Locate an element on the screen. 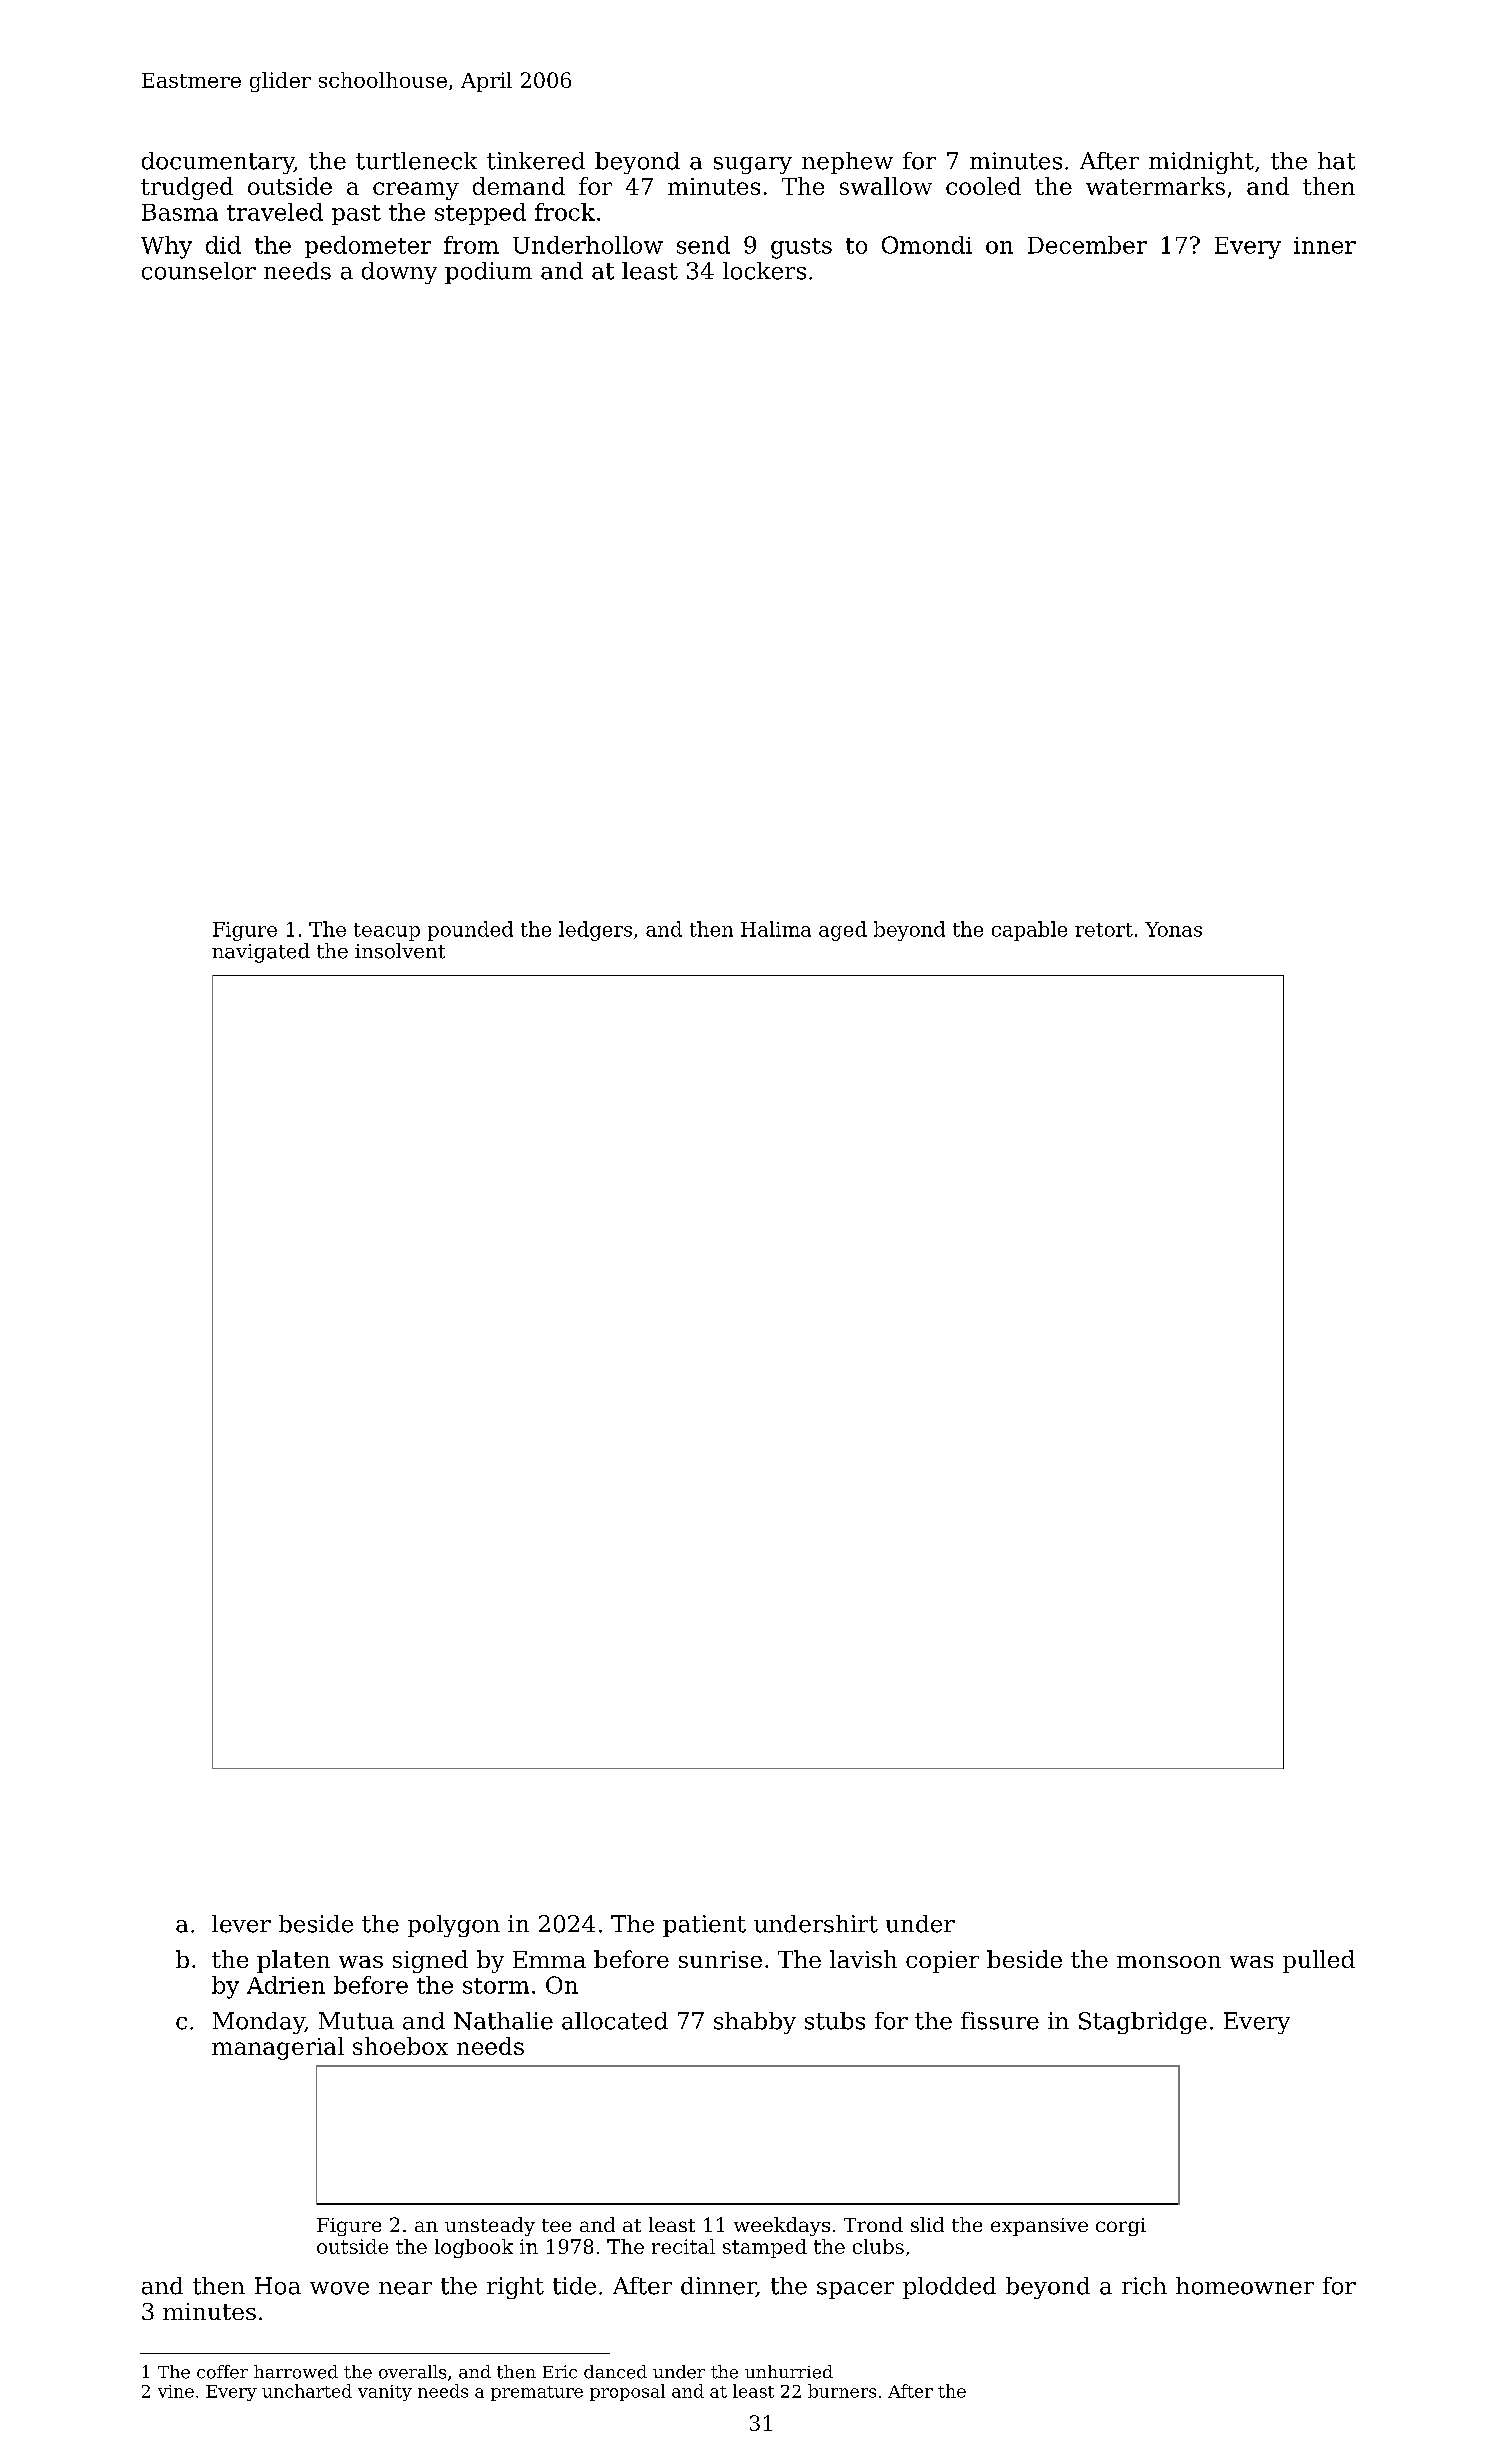 The height and width of the screenshot is (2464, 1496). homeowner is located at coordinates (1245, 2286).
